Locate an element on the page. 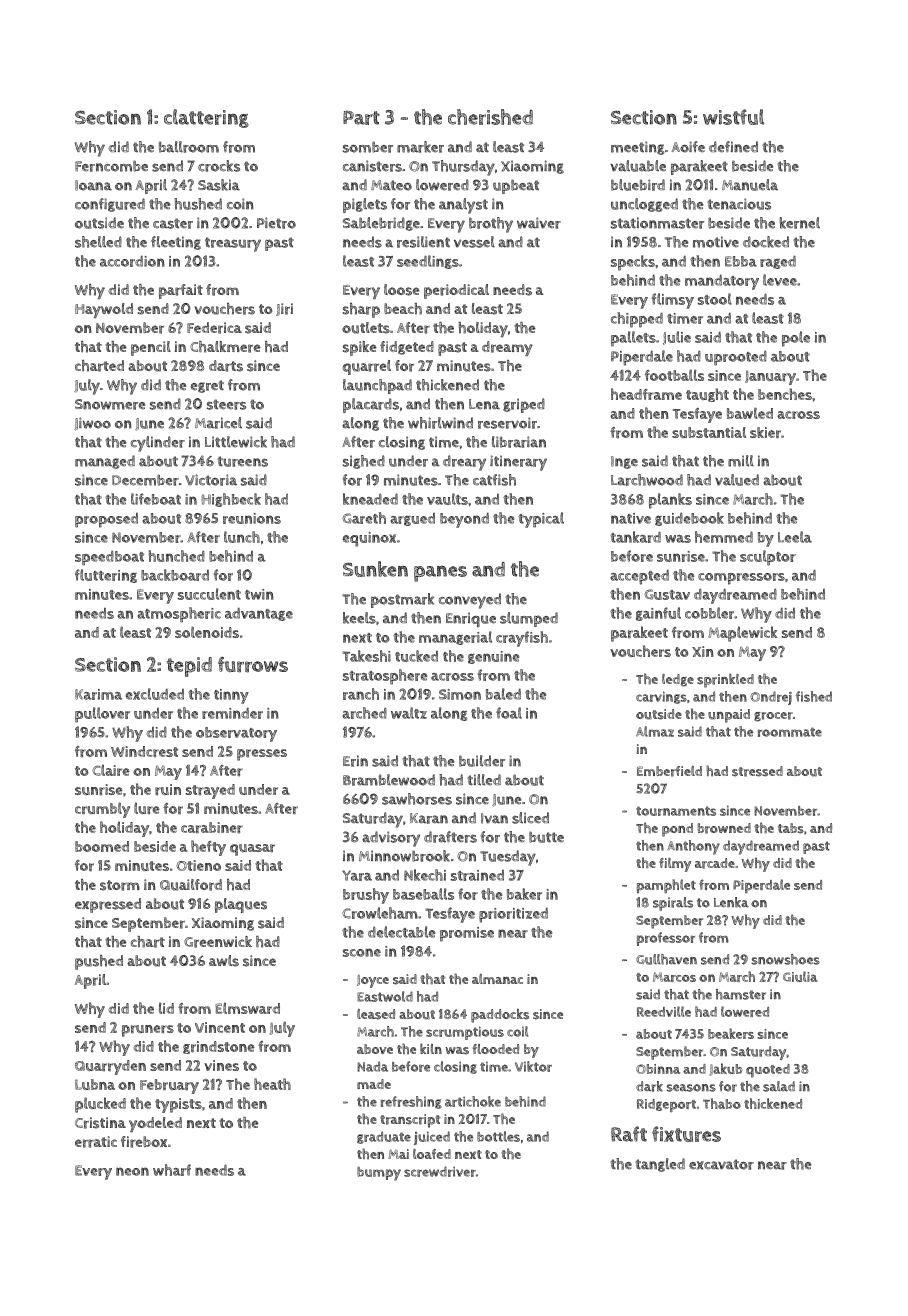 The height and width of the document is (1316, 908). Maplewick is located at coordinates (743, 634).
